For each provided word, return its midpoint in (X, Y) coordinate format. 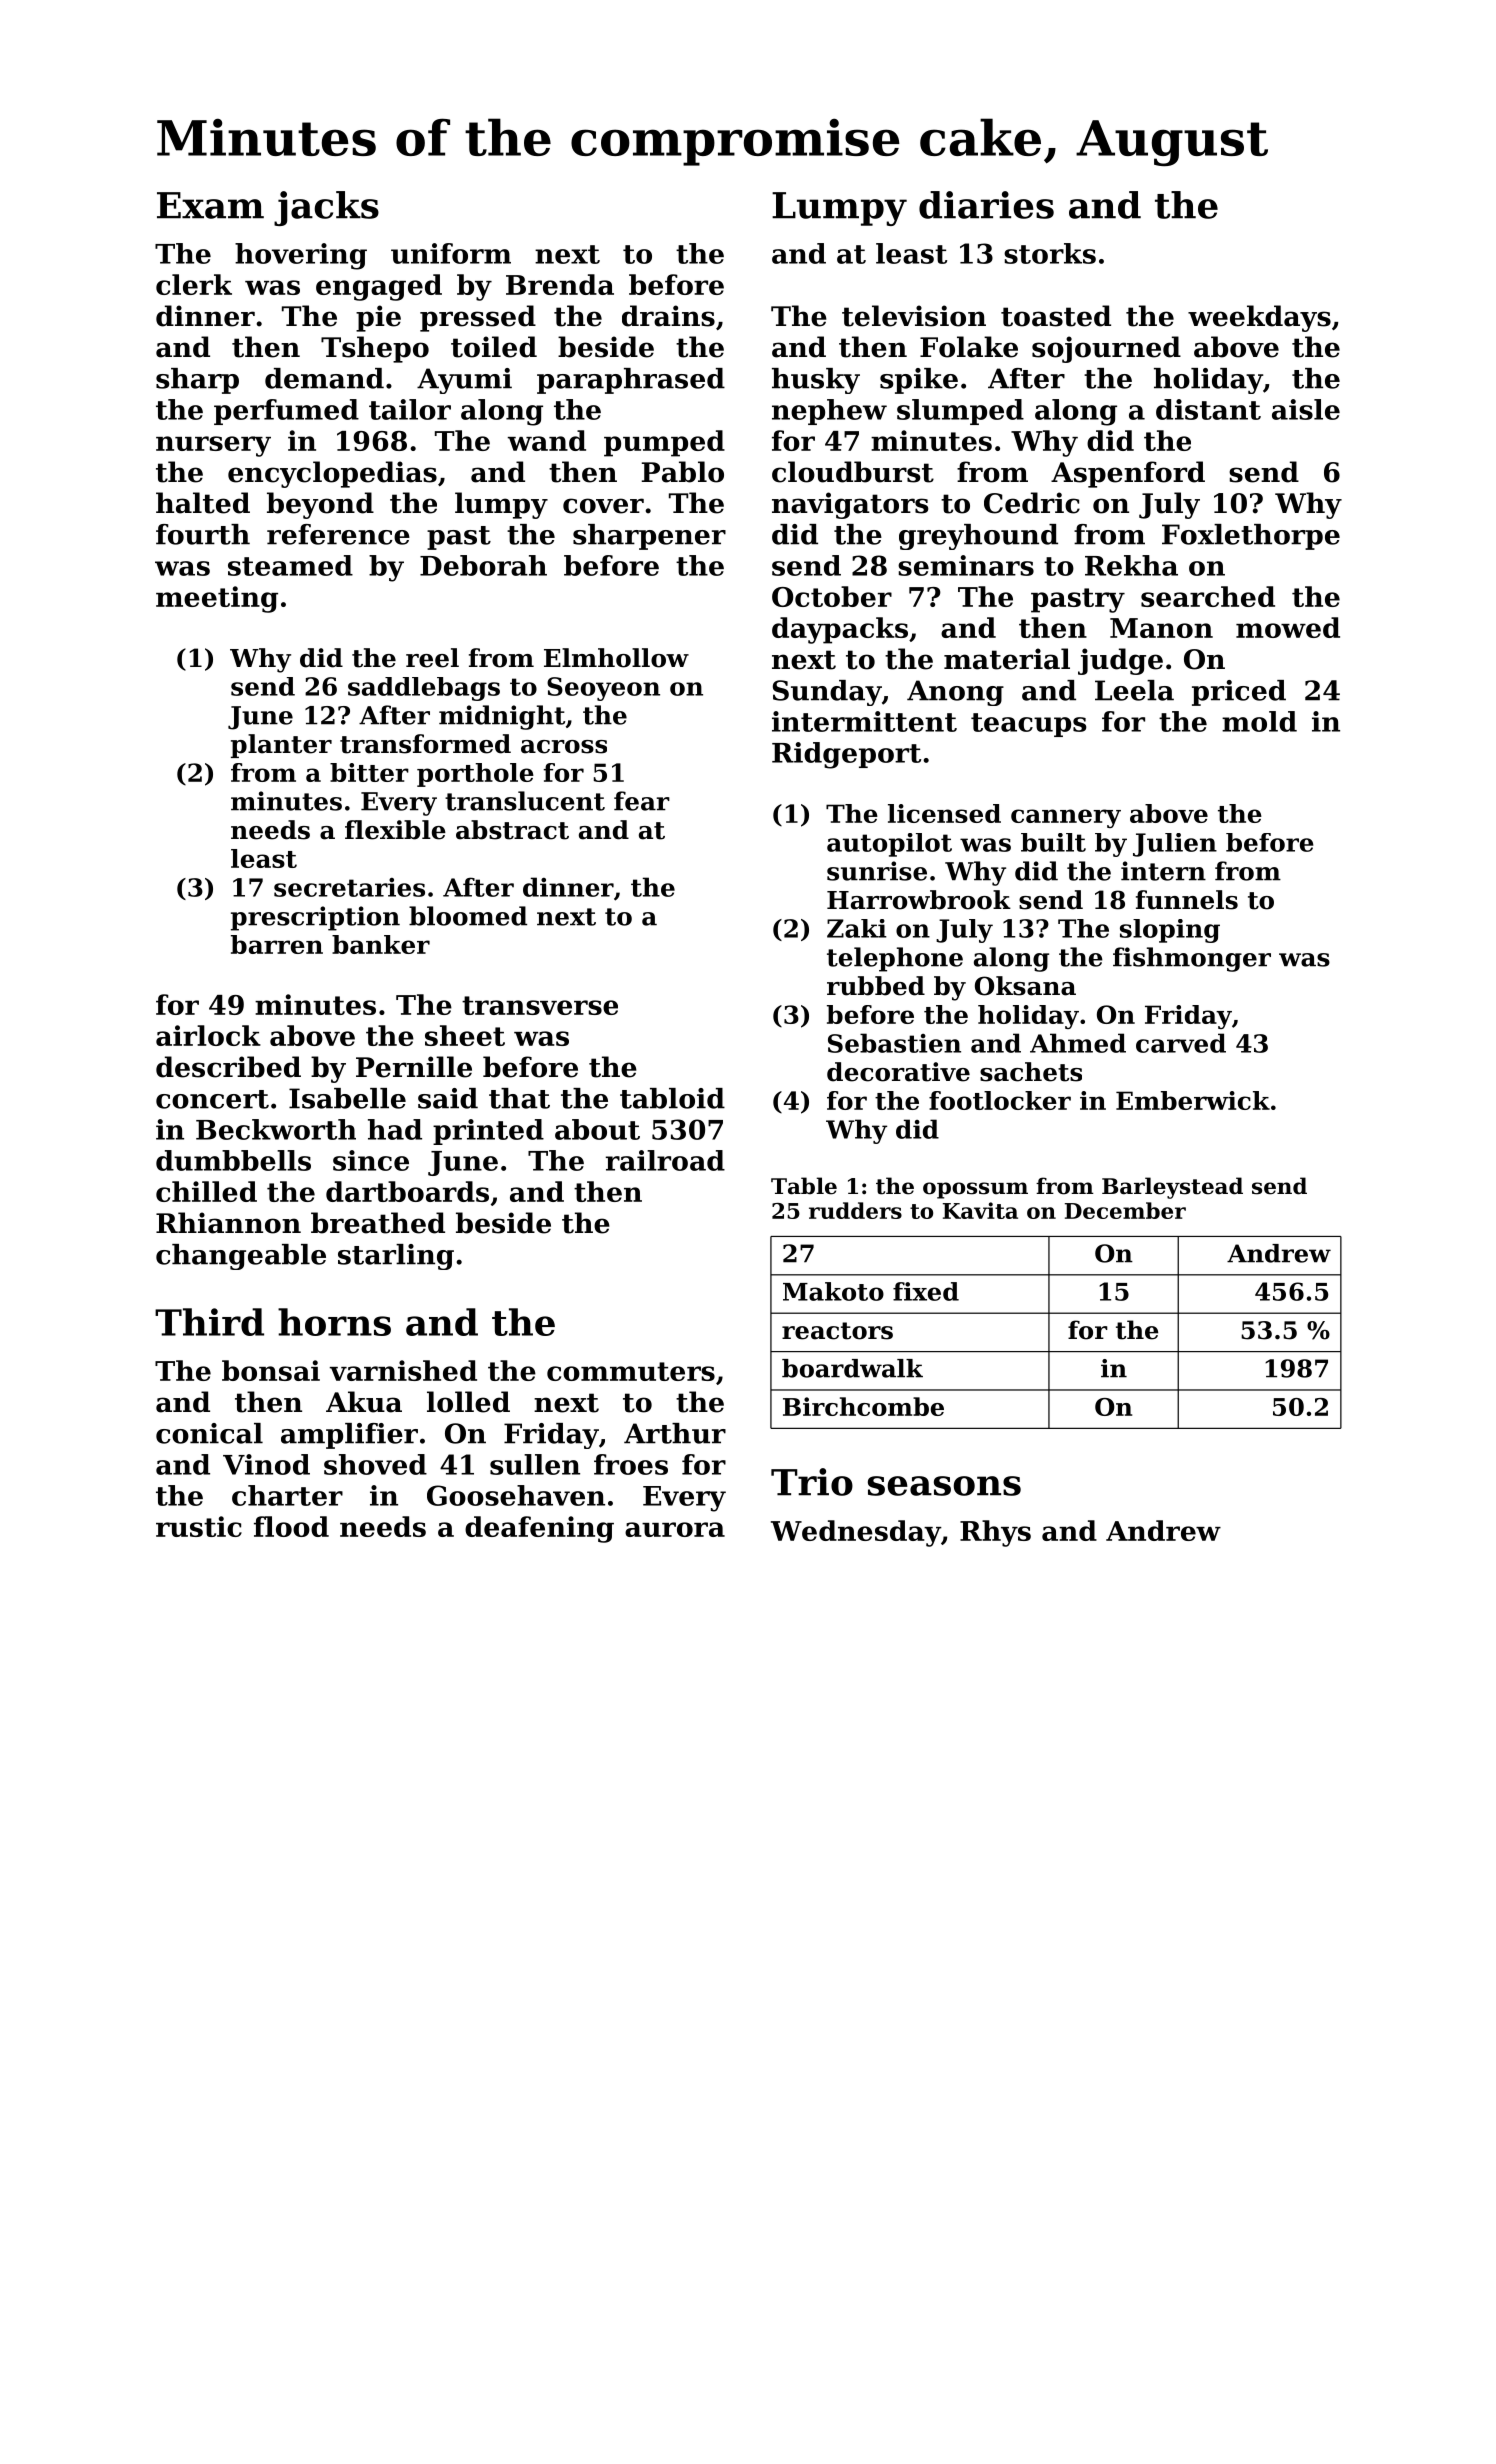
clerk (194, 284)
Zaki (857, 928)
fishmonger (1192, 959)
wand (547, 440)
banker (381, 944)
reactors (837, 1331)
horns (334, 1322)
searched (1208, 596)
